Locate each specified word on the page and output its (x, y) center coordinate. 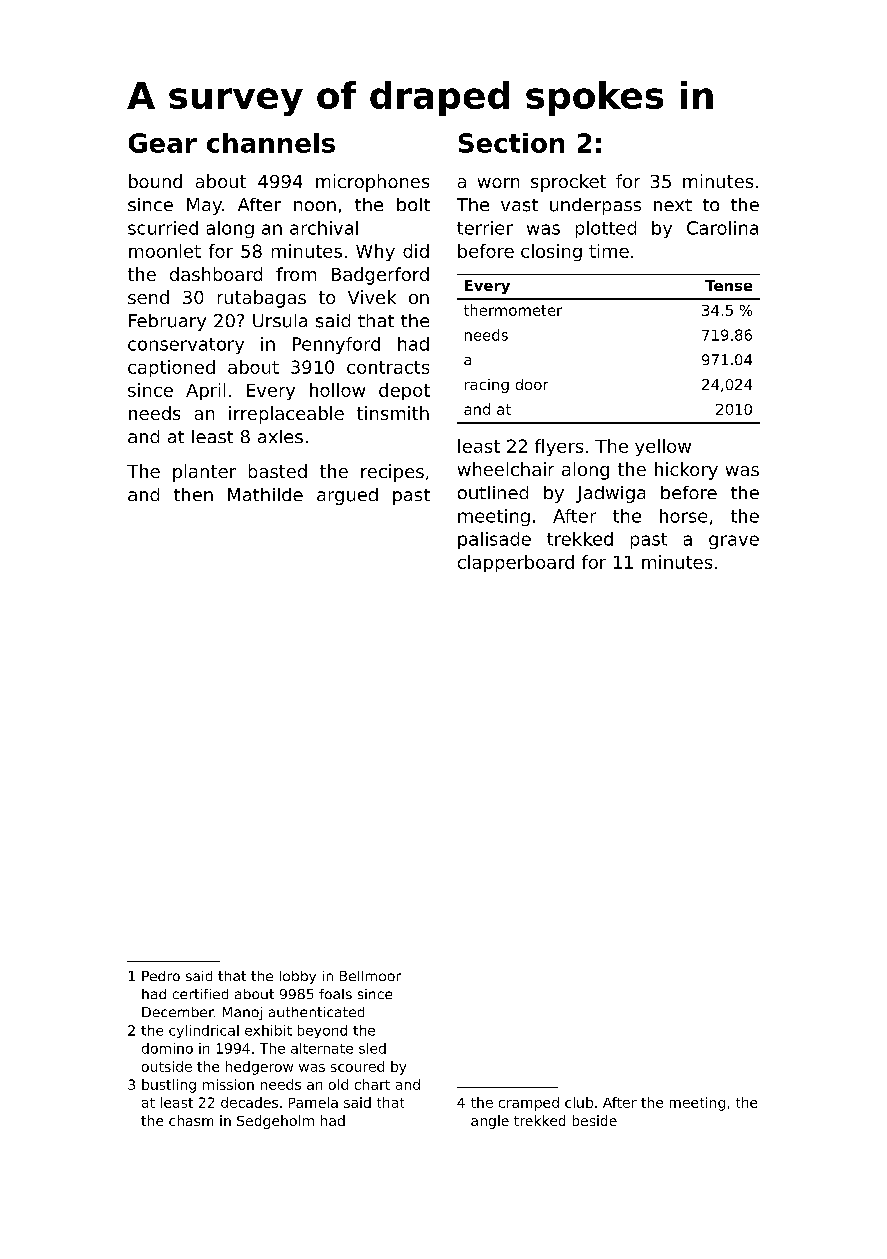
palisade (494, 540)
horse (683, 516)
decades (249, 1102)
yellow (663, 447)
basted (278, 471)
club (579, 1102)
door (532, 384)
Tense (728, 285)
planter (204, 473)
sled (372, 1048)
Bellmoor (370, 976)
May (204, 206)
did (416, 251)
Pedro (161, 976)
